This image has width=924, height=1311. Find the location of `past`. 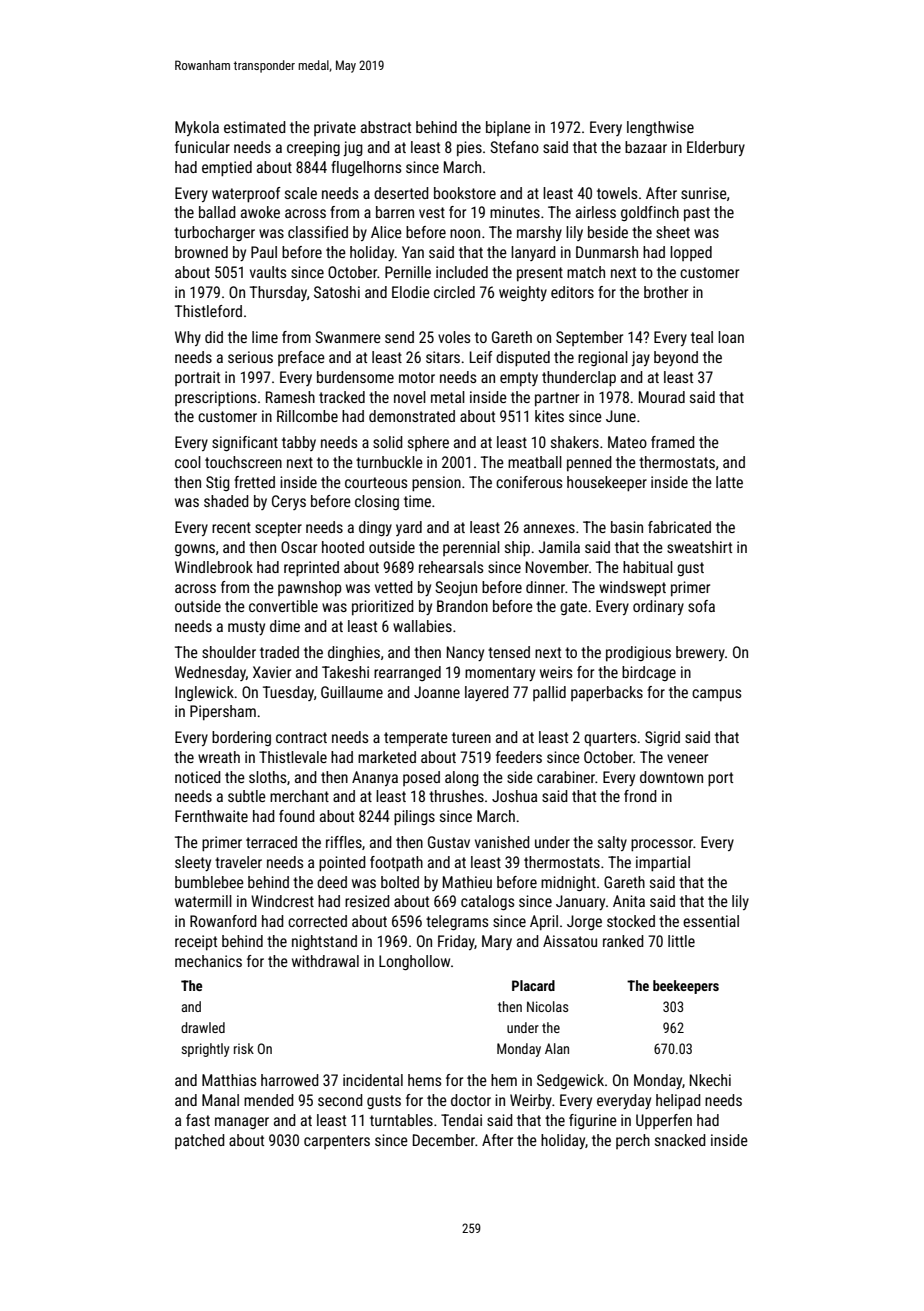

past is located at coordinates (697, 214).
